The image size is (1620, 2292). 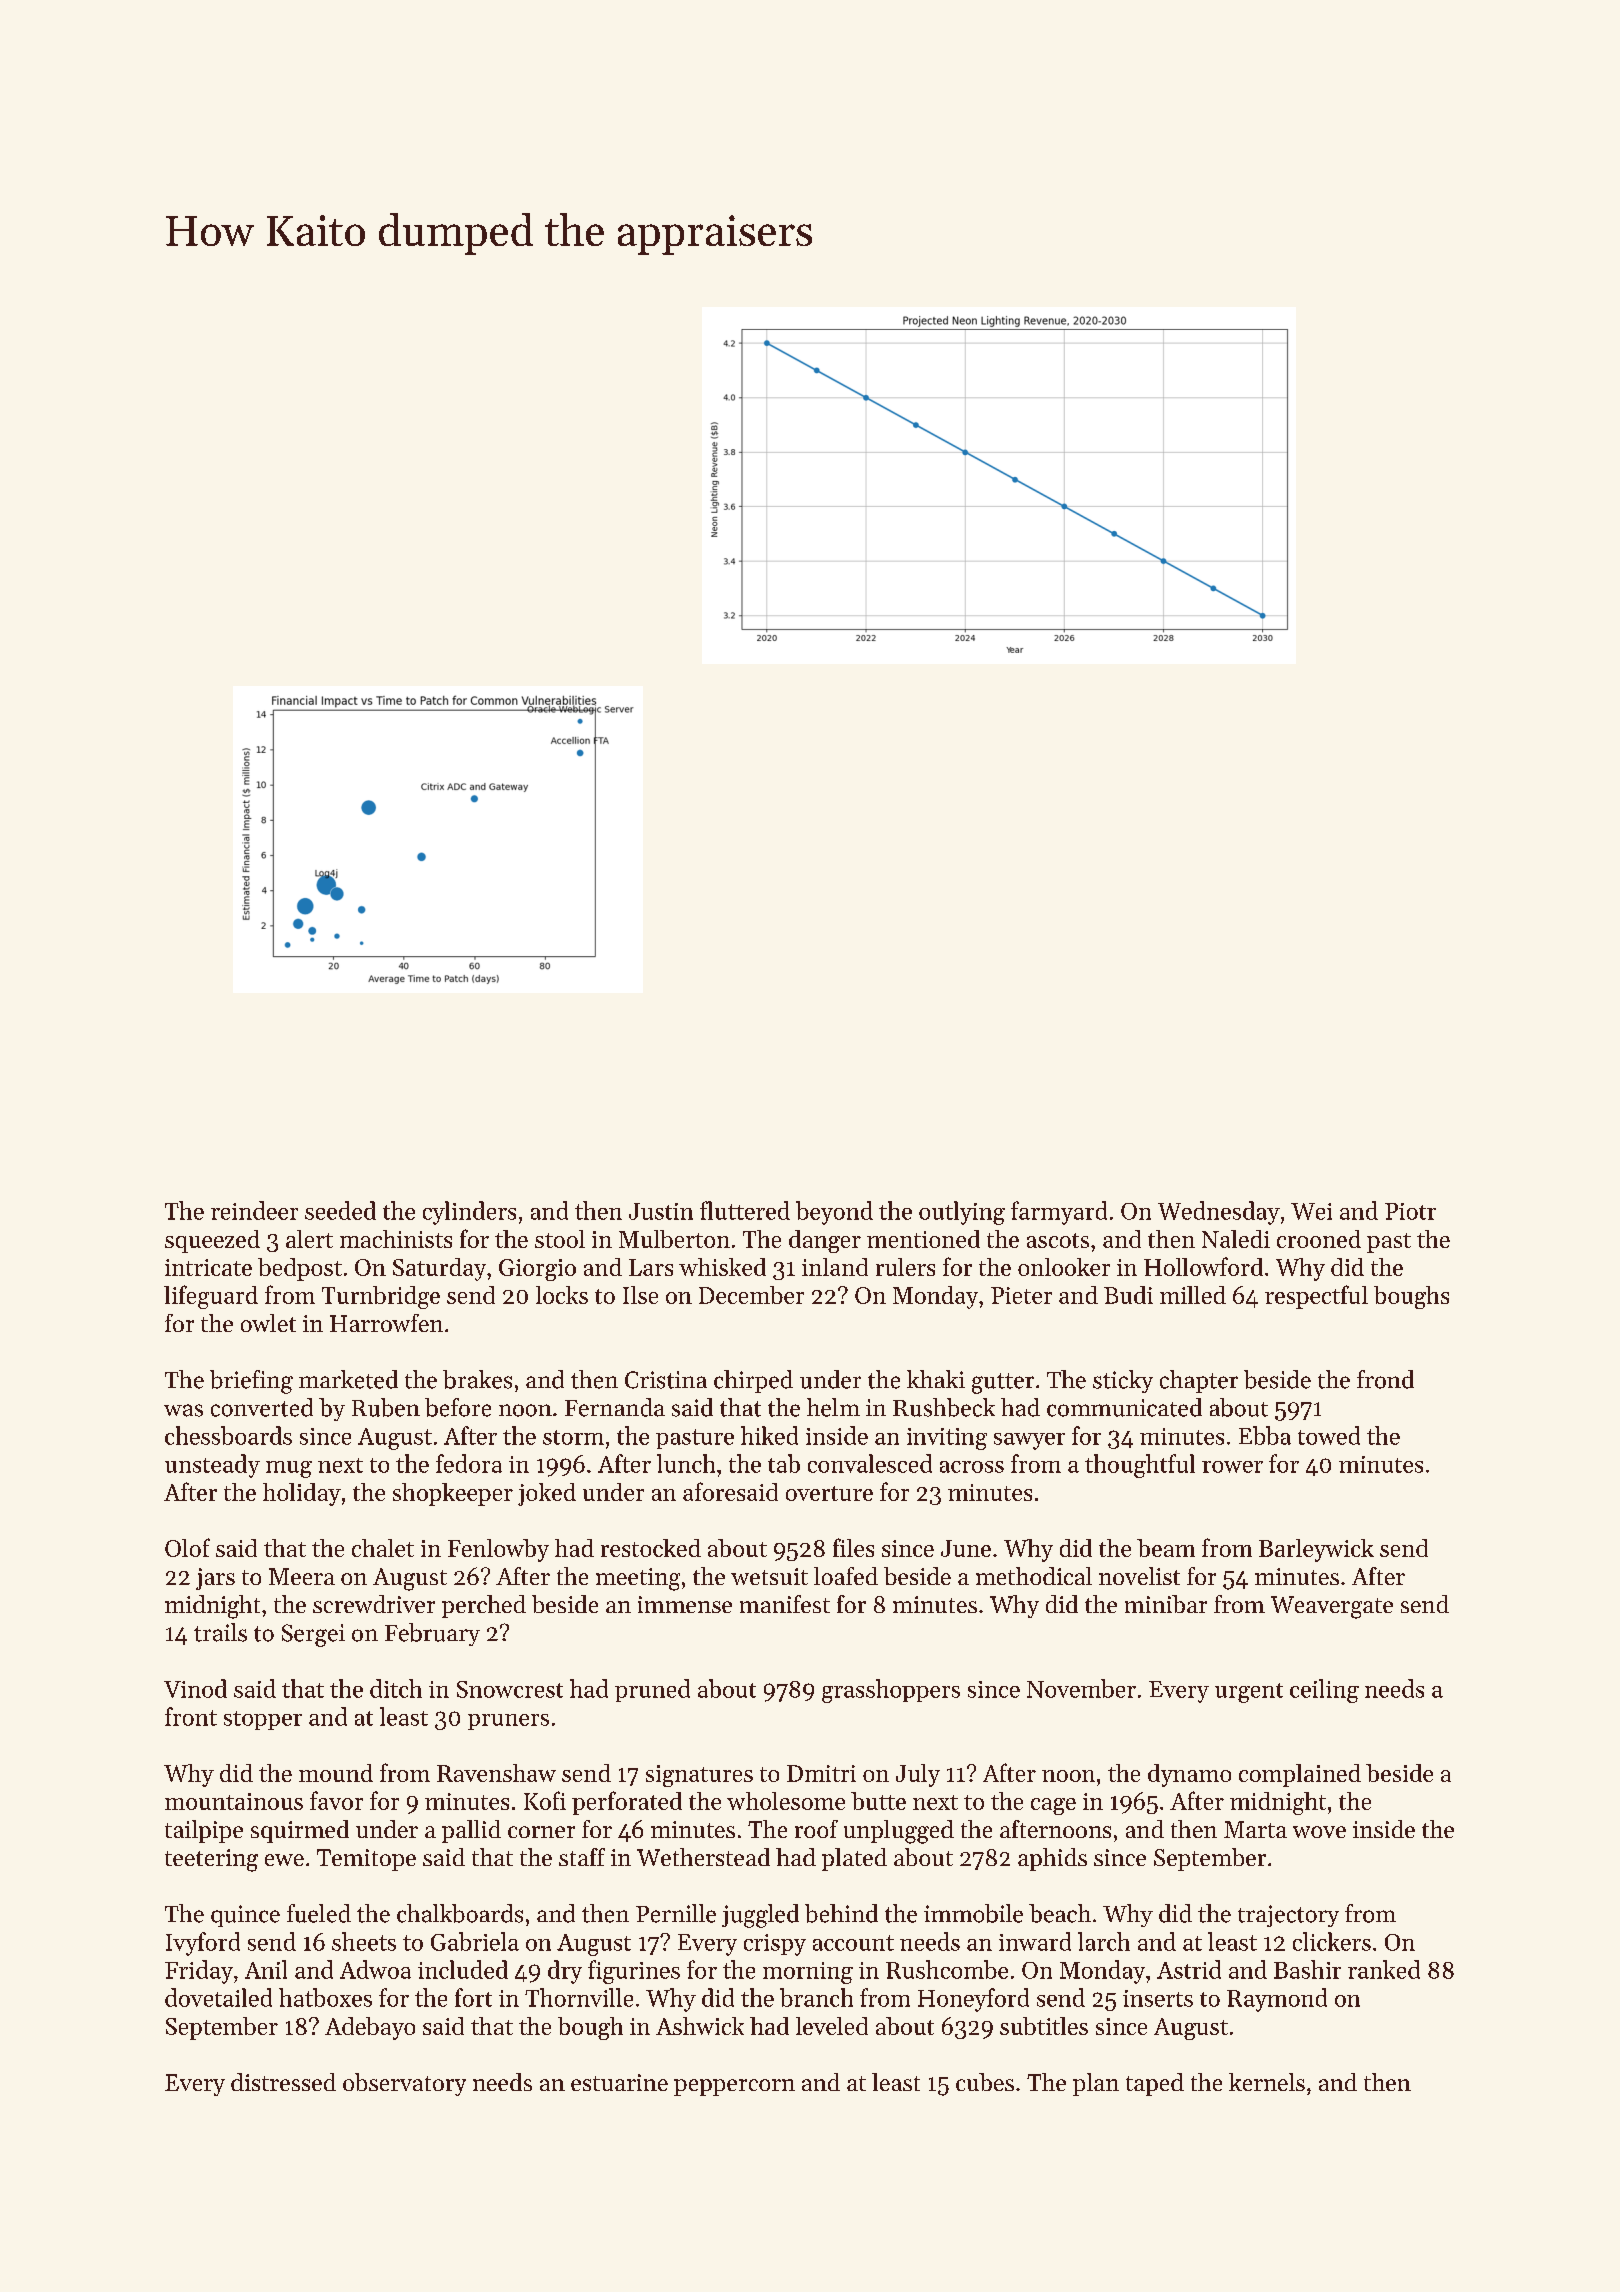 What do you see at coordinates (283, 2082) in the screenshot?
I see `distressed` at bounding box center [283, 2082].
